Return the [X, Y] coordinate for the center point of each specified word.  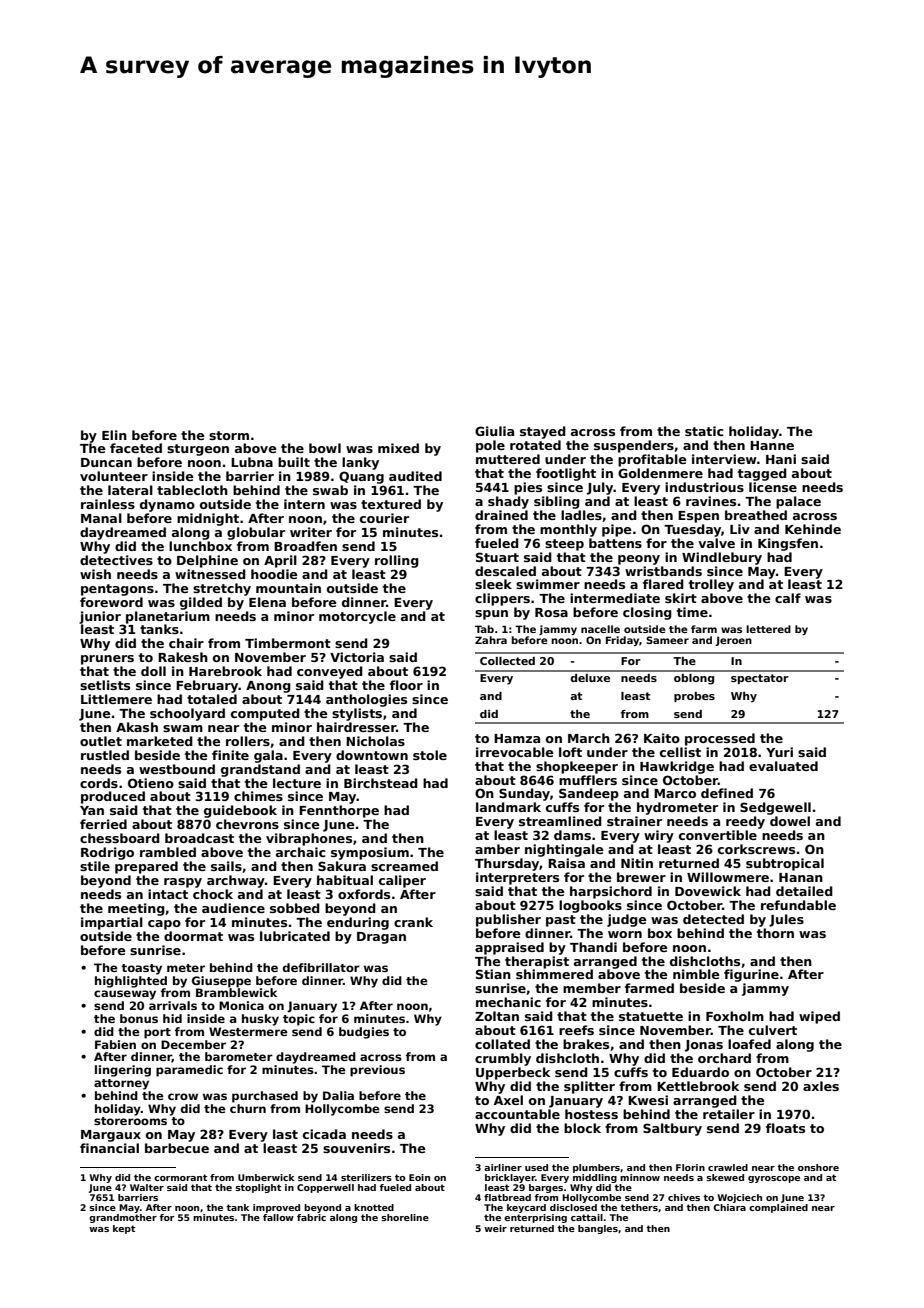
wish [95, 574]
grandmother [123, 1218]
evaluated [783, 766]
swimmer [548, 584]
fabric [311, 1217]
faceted [136, 448]
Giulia [494, 431]
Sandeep [589, 794]
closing [647, 613]
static [704, 431]
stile [95, 866]
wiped [819, 1017]
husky [260, 1020]
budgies [364, 1033]
